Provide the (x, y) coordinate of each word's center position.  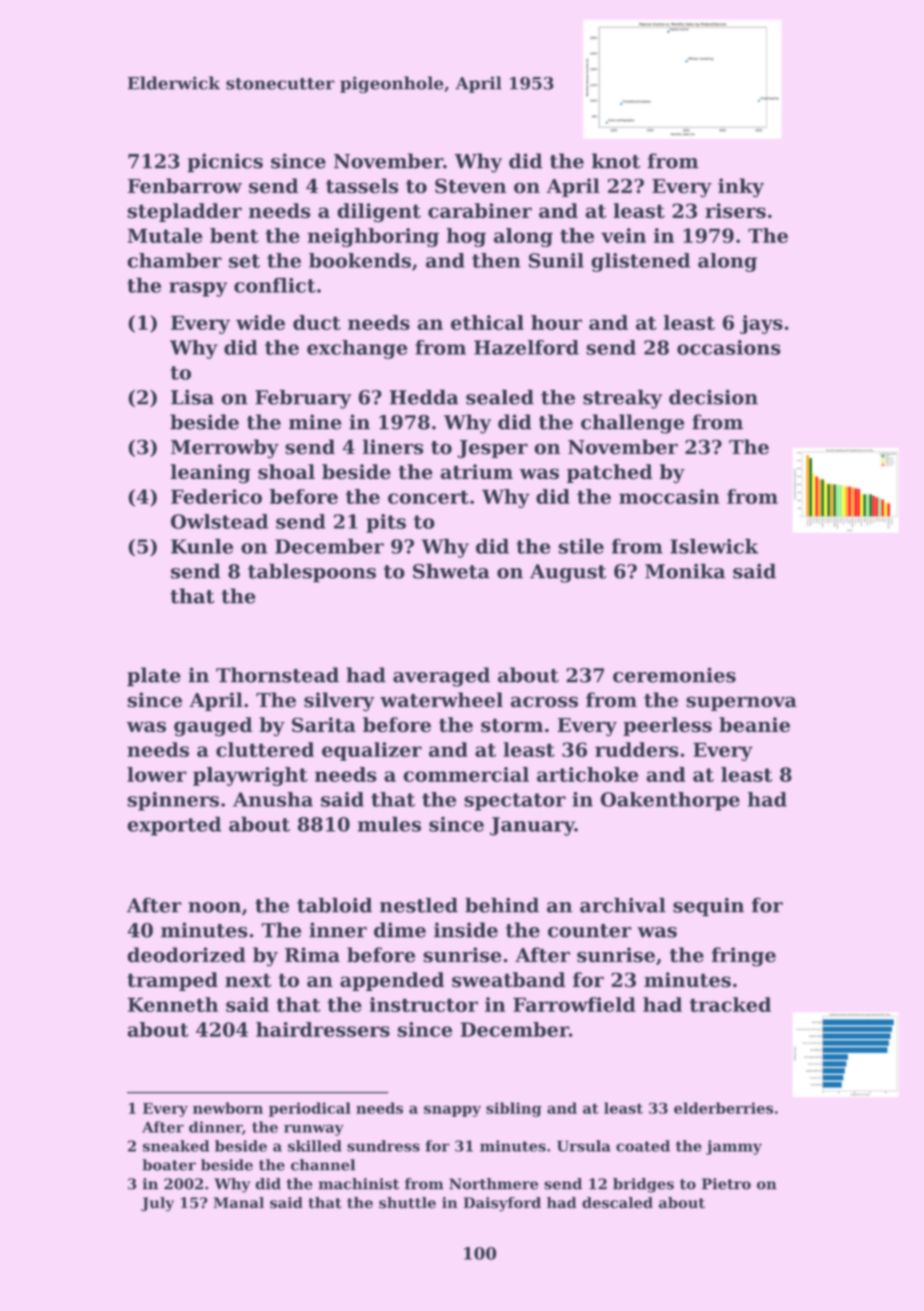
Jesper (492, 449)
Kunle (202, 546)
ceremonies (674, 675)
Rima (312, 955)
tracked (730, 1004)
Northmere (493, 1184)
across (544, 702)
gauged (213, 727)
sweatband (509, 980)
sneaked (176, 1146)
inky (741, 188)
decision (713, 397)
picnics (225, 163)
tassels (362, 186)
